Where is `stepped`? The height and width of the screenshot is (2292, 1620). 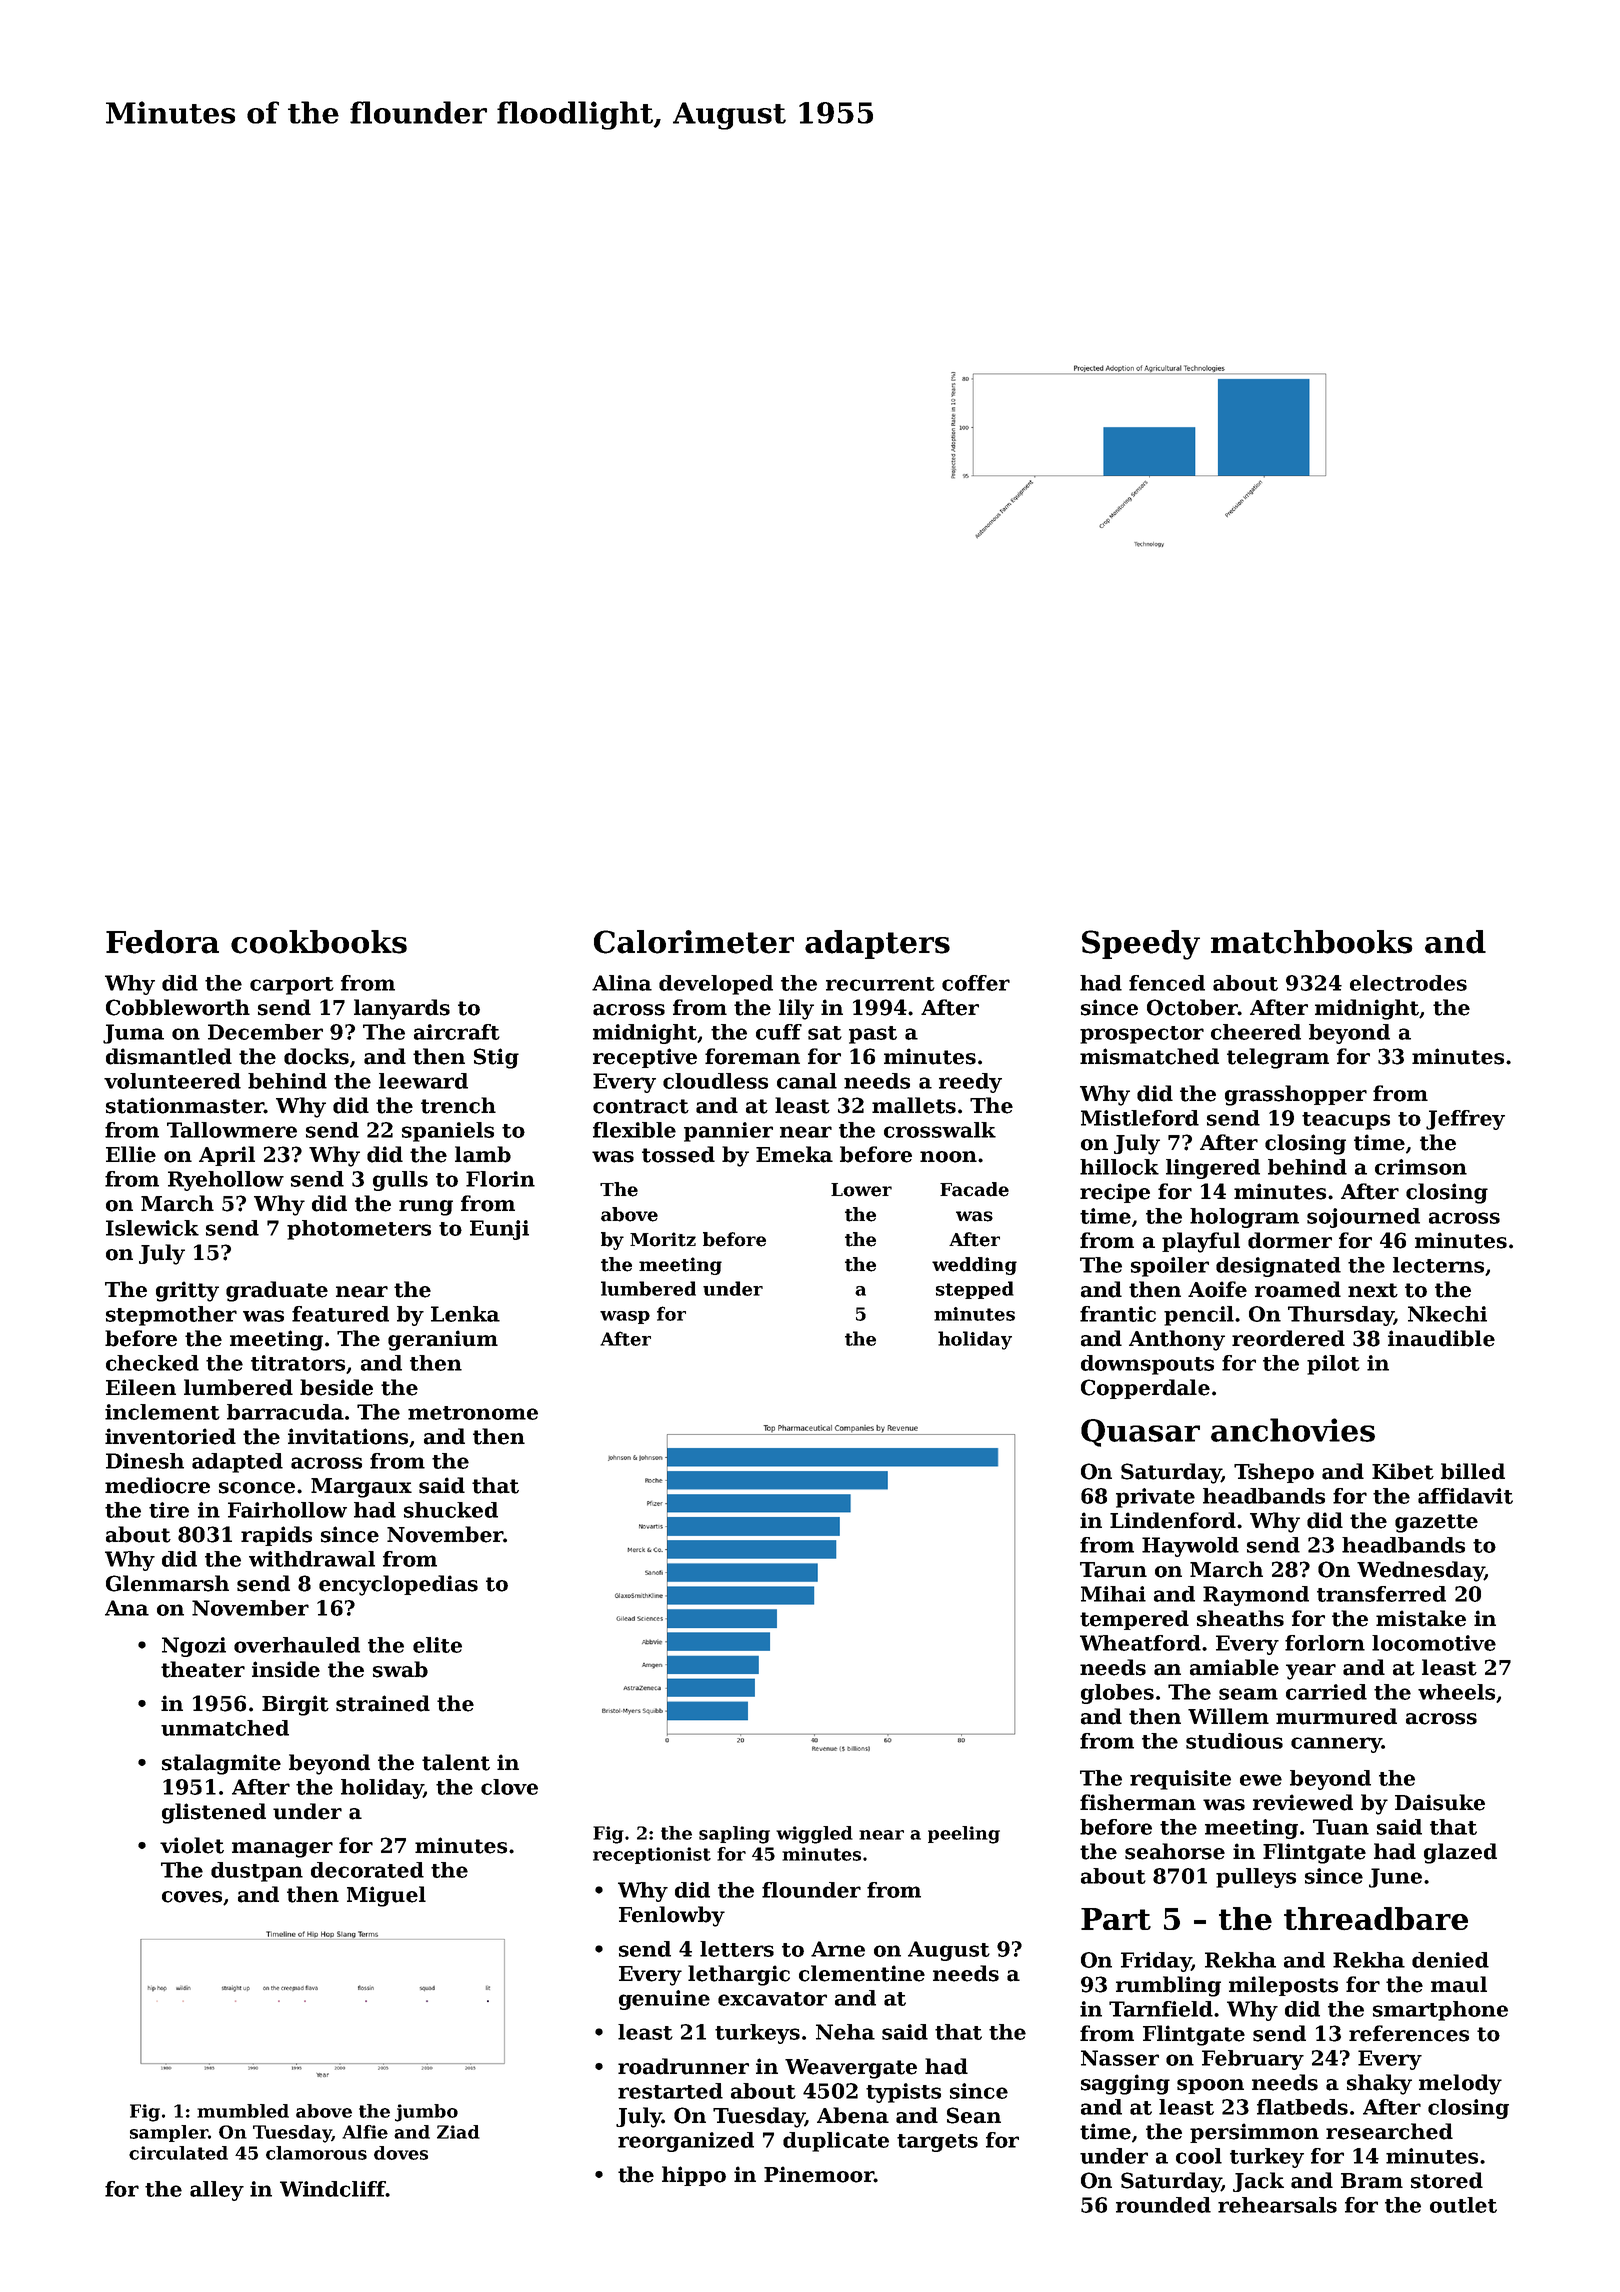
stepped is located at coordinates (975, 1290).
